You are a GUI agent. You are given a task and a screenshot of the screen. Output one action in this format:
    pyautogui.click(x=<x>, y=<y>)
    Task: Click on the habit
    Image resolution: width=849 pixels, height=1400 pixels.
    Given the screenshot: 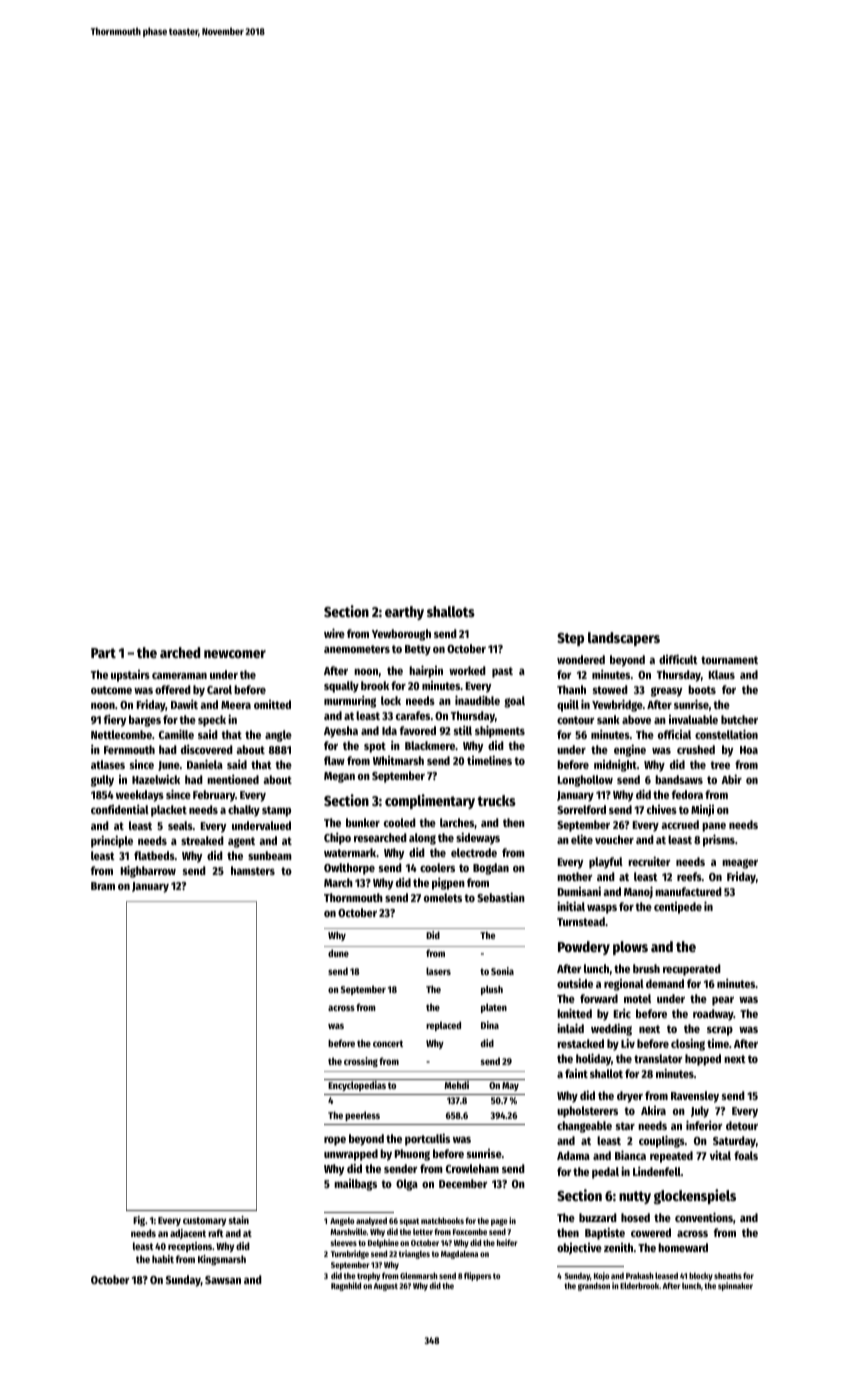 What is the action you would take?
    pyautogui.click(x=163, y=1259)
